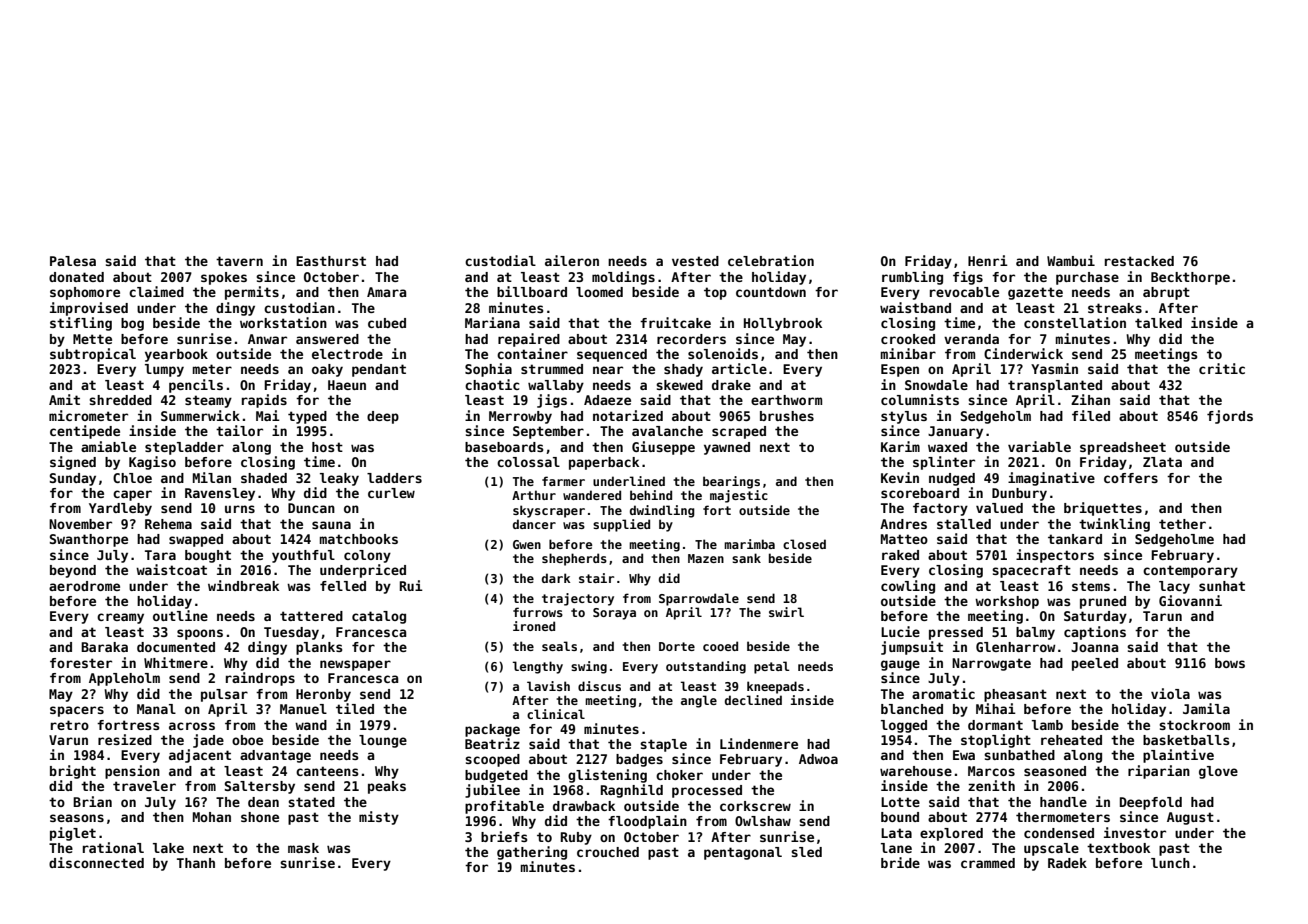 The image size is (1308, 924). What do you see at coordinates (699, 701) in the screenshot?
I see `angle` at bounding box center [699, 701].
